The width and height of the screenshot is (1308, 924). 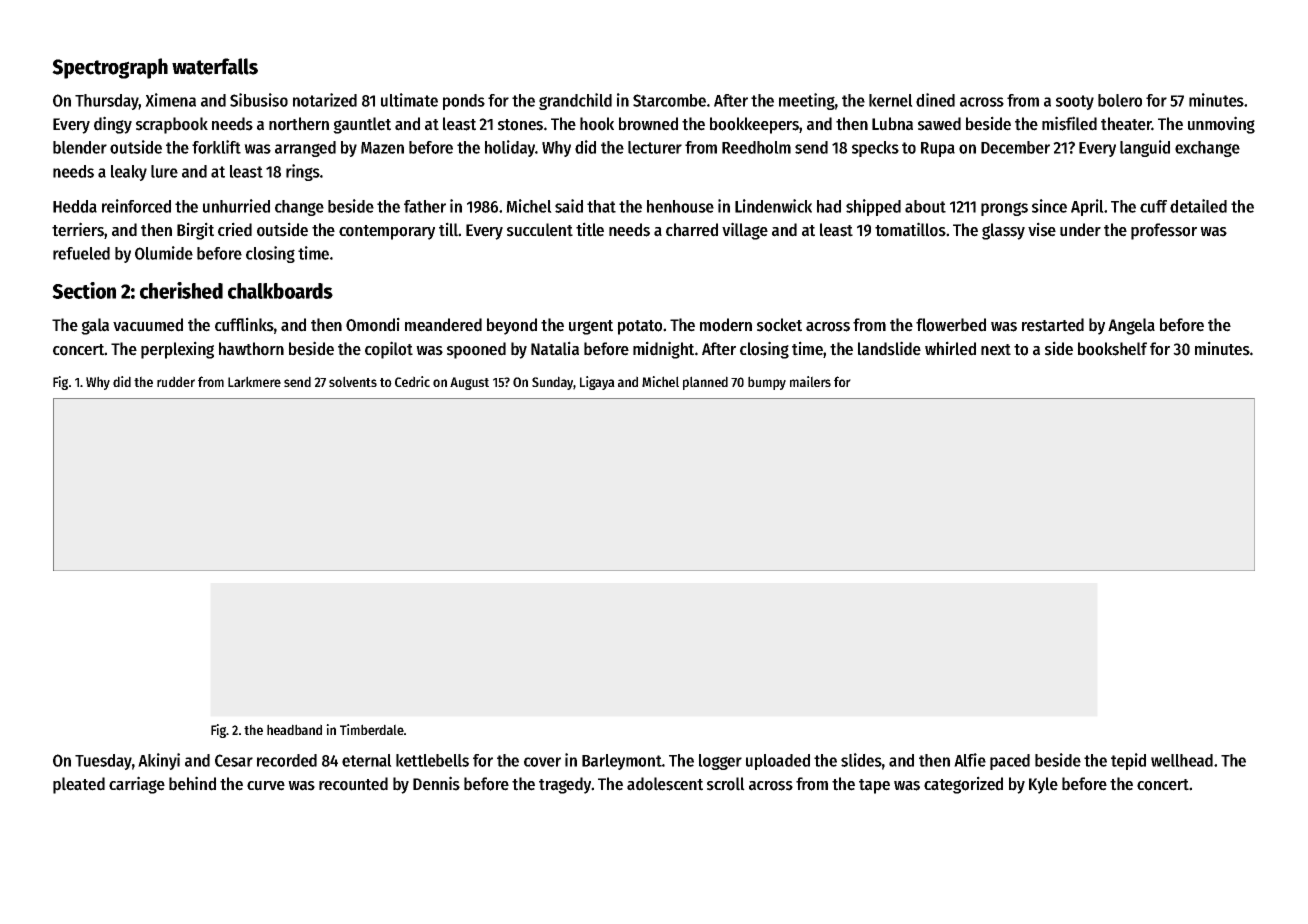 What do you see at coordinates (372, 729) in the screenshot?
I see `Timberdale` at bounding box center [372, 729].
